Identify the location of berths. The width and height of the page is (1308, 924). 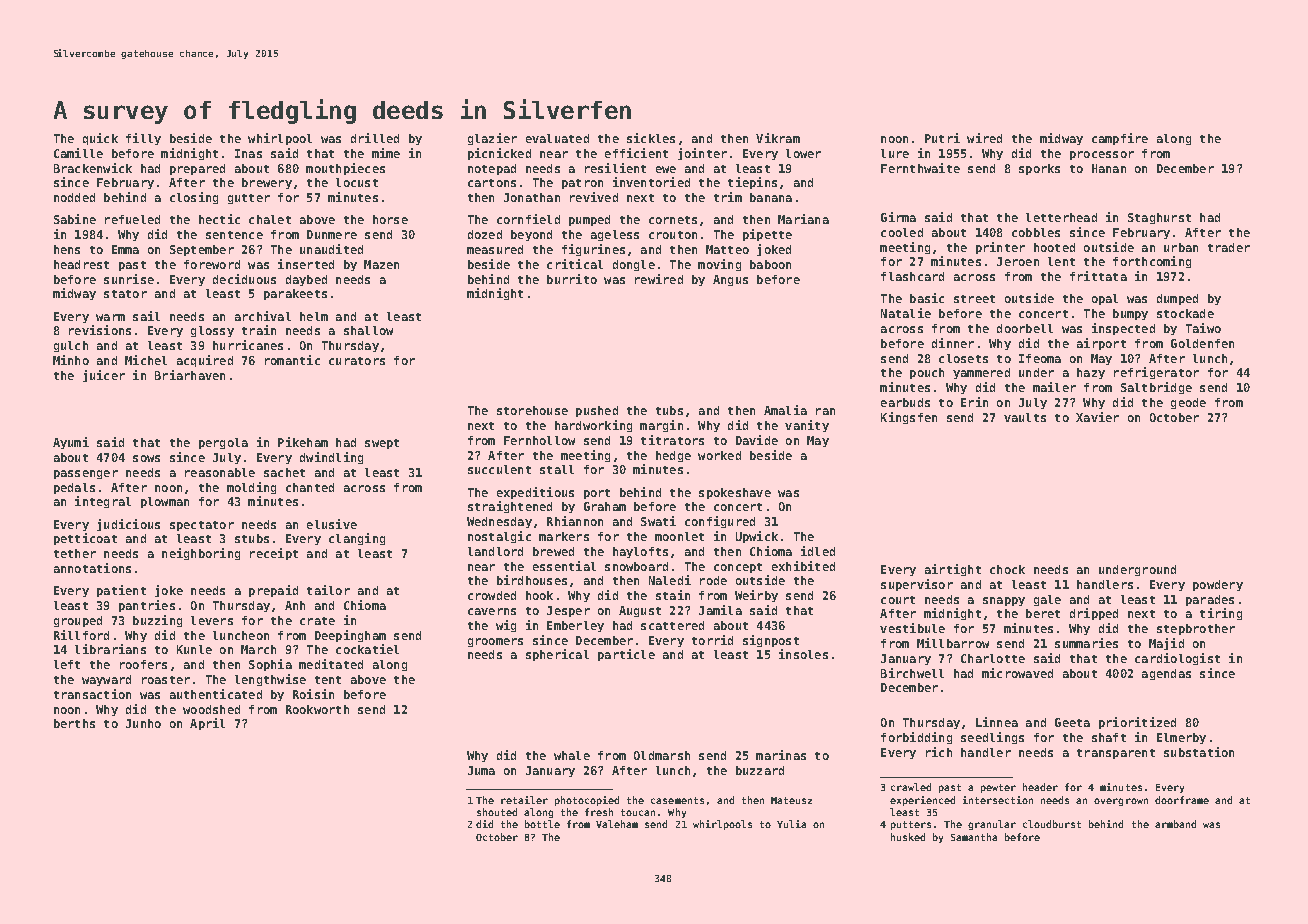
(74, 723).
